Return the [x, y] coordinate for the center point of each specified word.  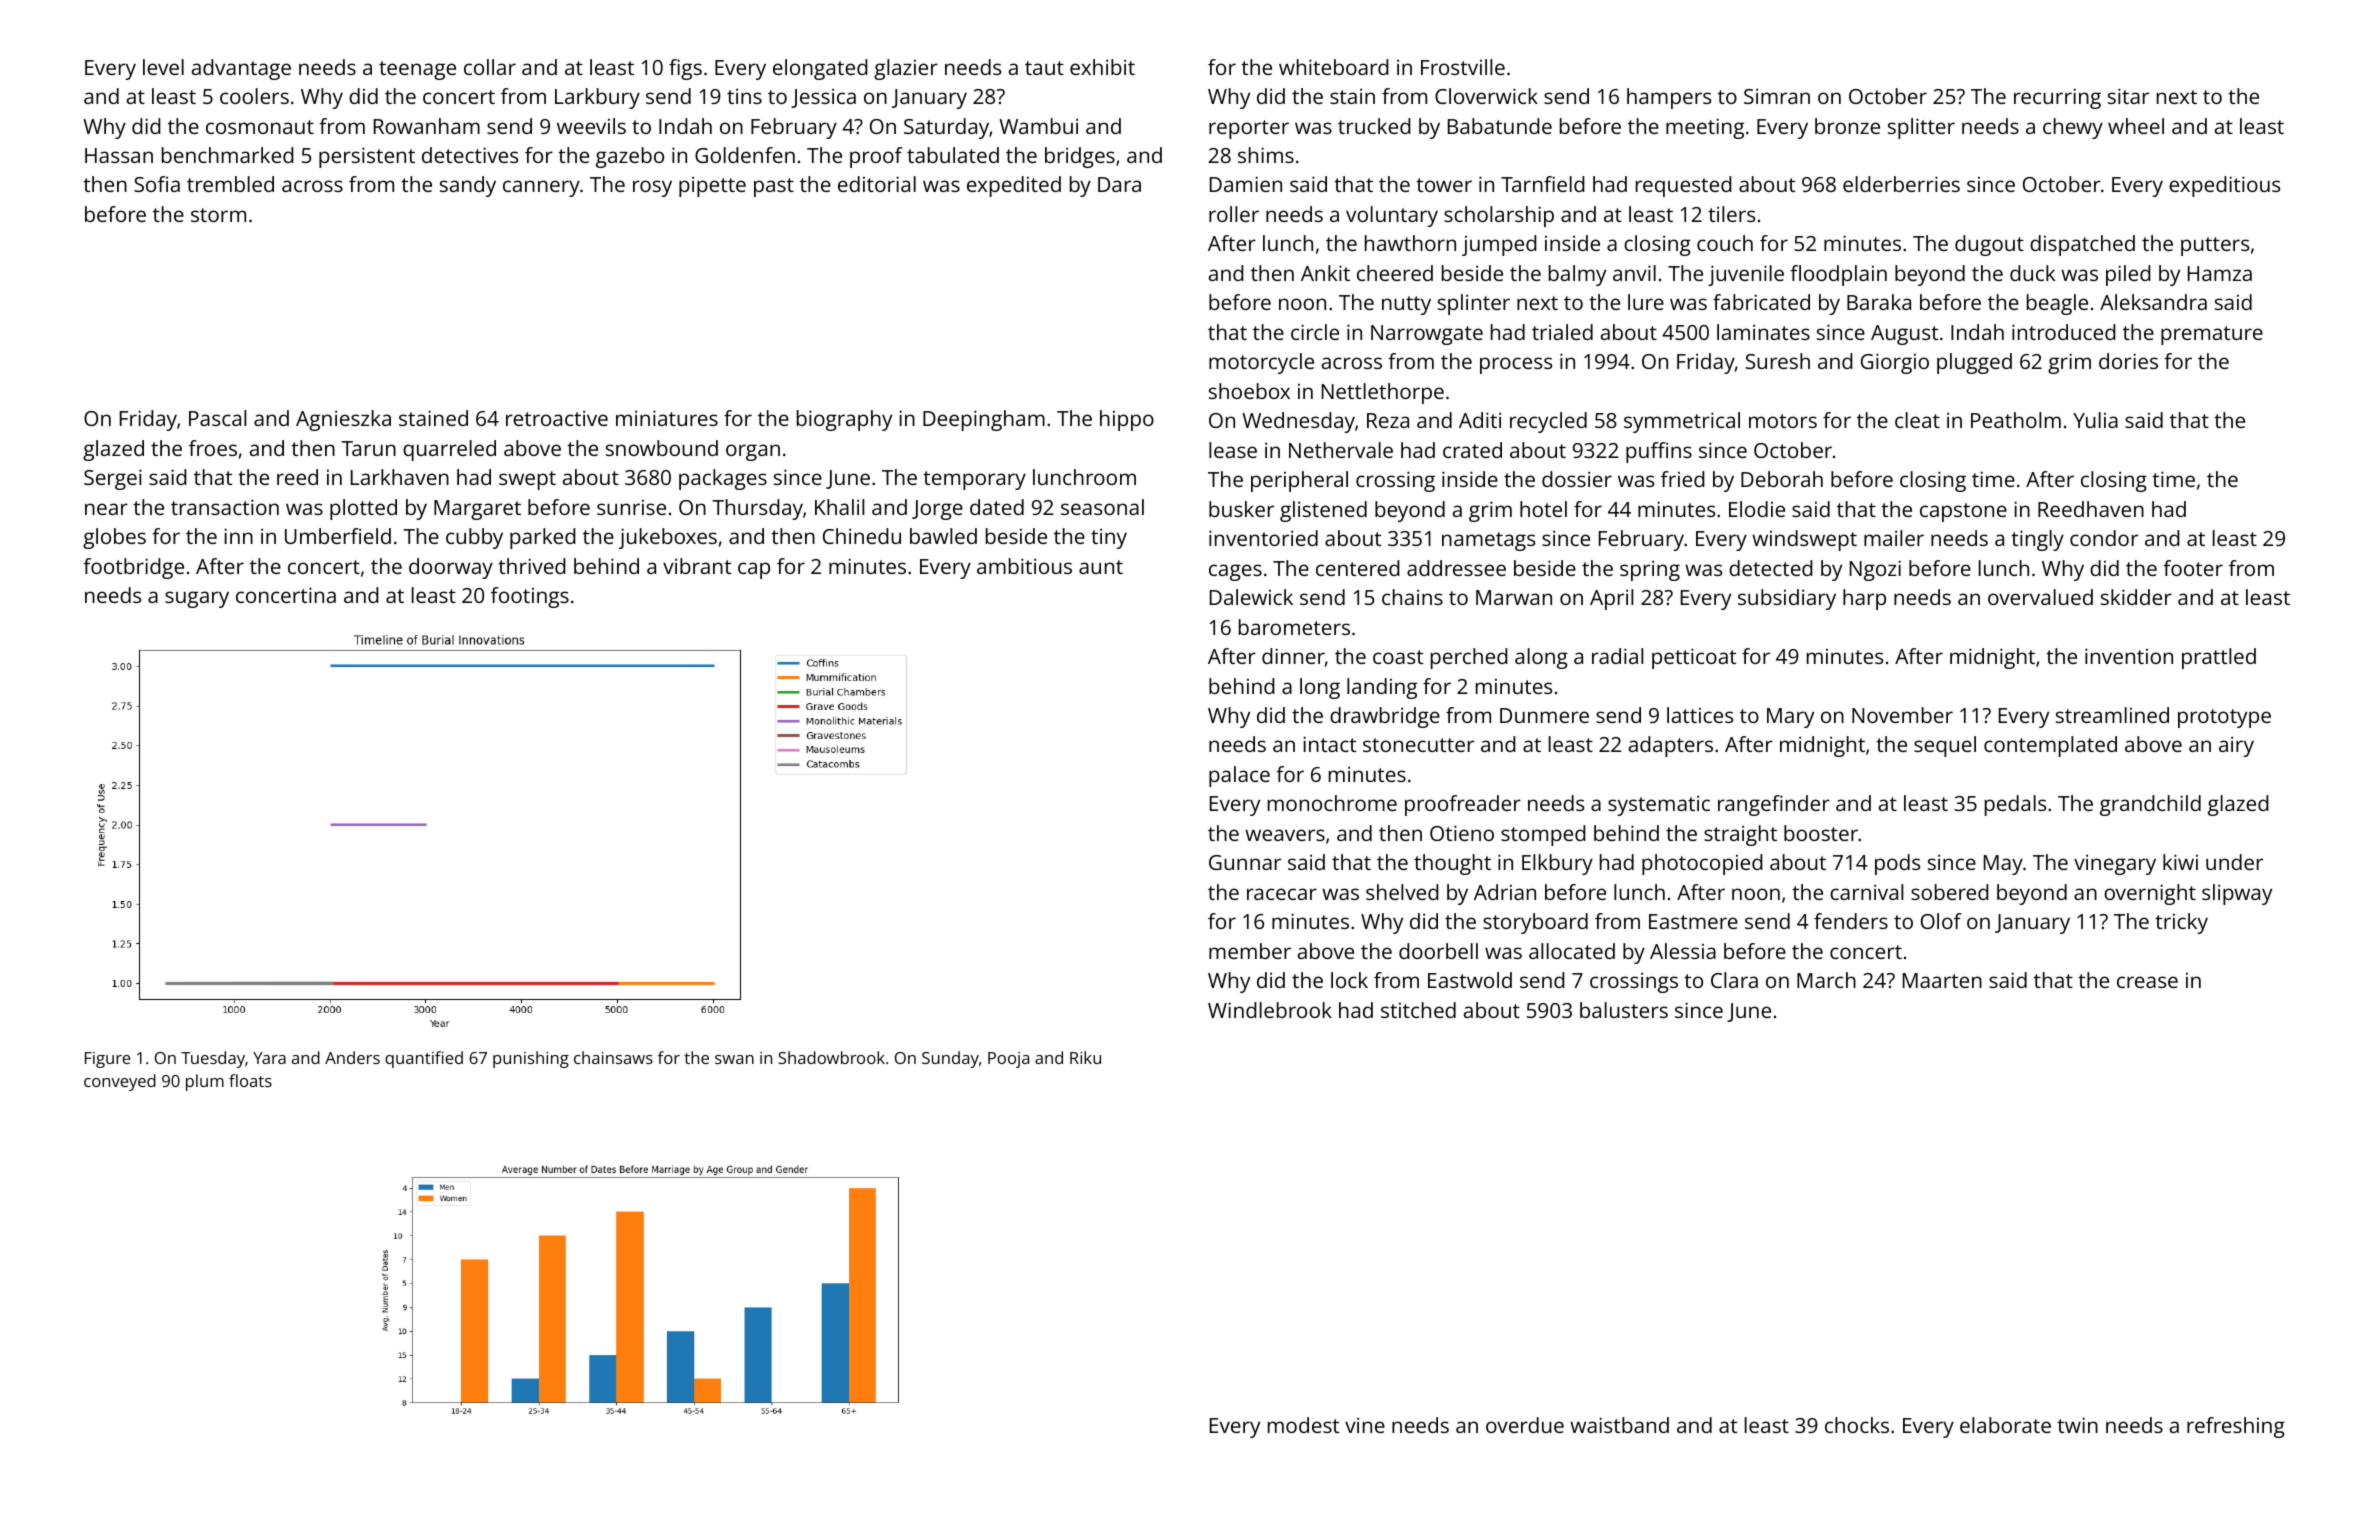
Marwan [1514, 597]
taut [1044, 68]
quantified [424, 1059]
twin [2077, 1425]
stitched [1418, 1010]
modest [1303, 1425]
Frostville [1463, 67]
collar [490, 67]
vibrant [697, 566]
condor [2104, 538]
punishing [531, 1059]
